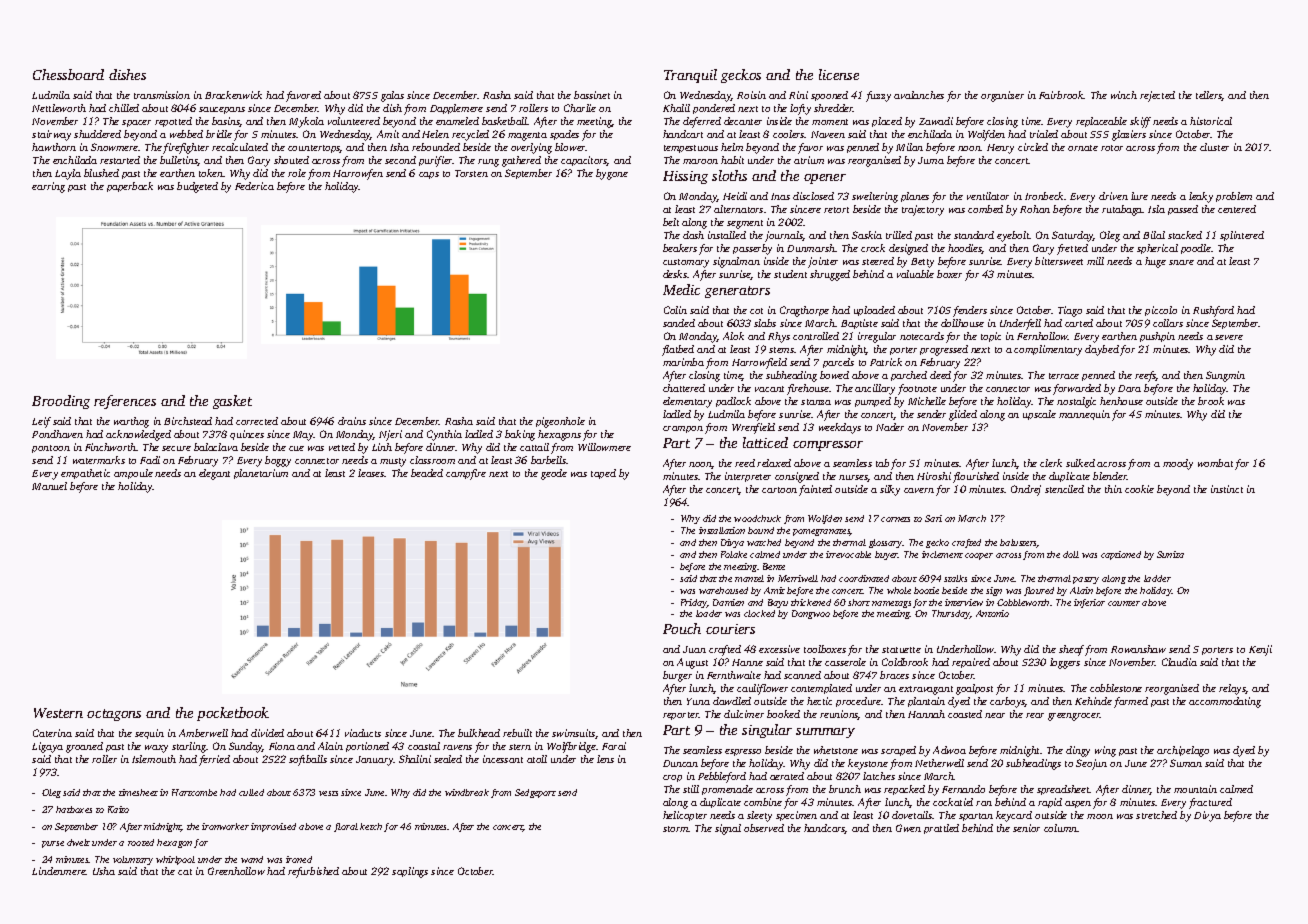 The width and height of the page is (1308, 924). What do you see at coordinates (233, 714) in the page?
I see `pocketbook` at bounding box center [233, 714].
